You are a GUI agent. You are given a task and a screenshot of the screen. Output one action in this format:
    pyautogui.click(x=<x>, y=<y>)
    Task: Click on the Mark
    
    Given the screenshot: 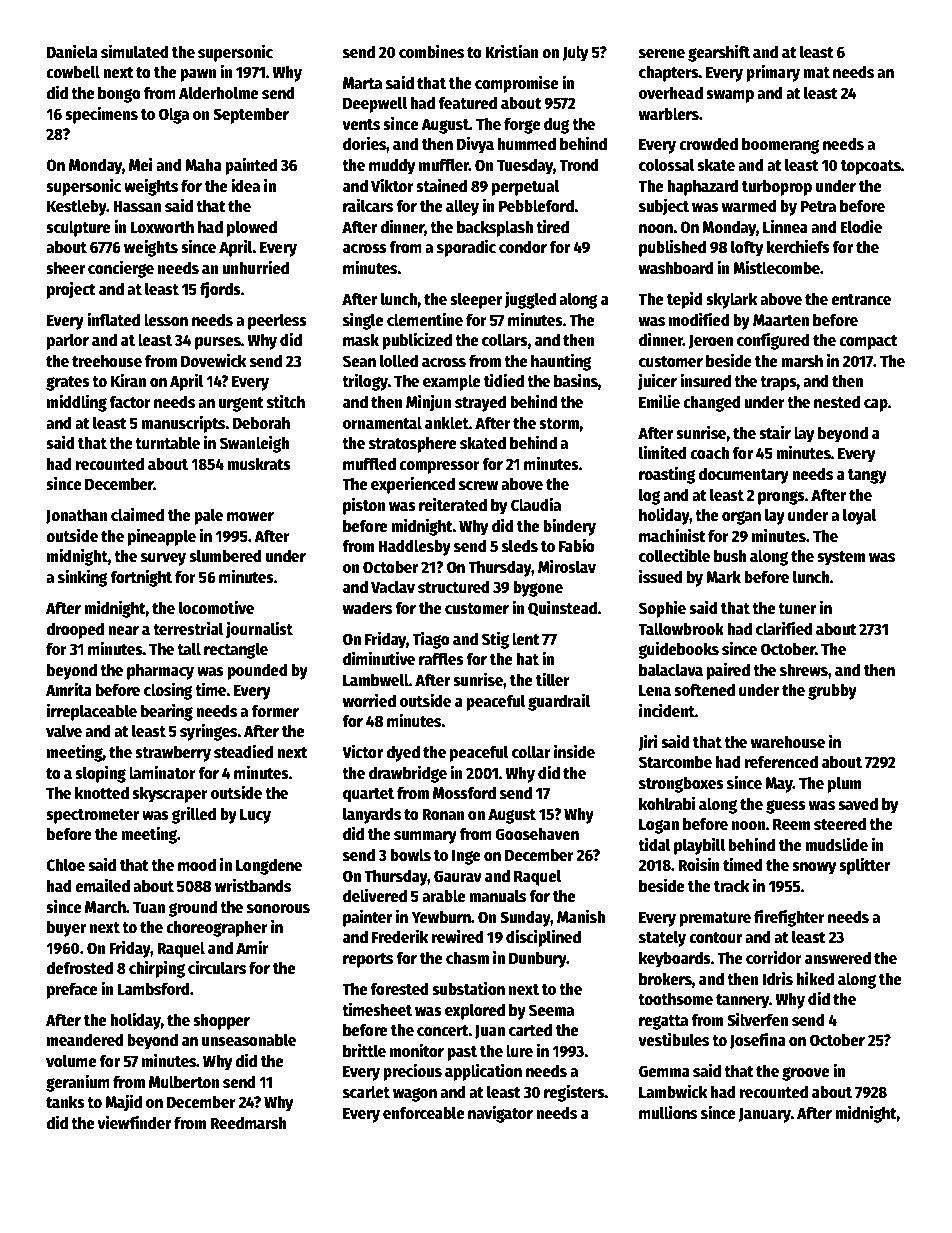 What is the action you would take?
    pyautogui.click(x=723, y=576)
